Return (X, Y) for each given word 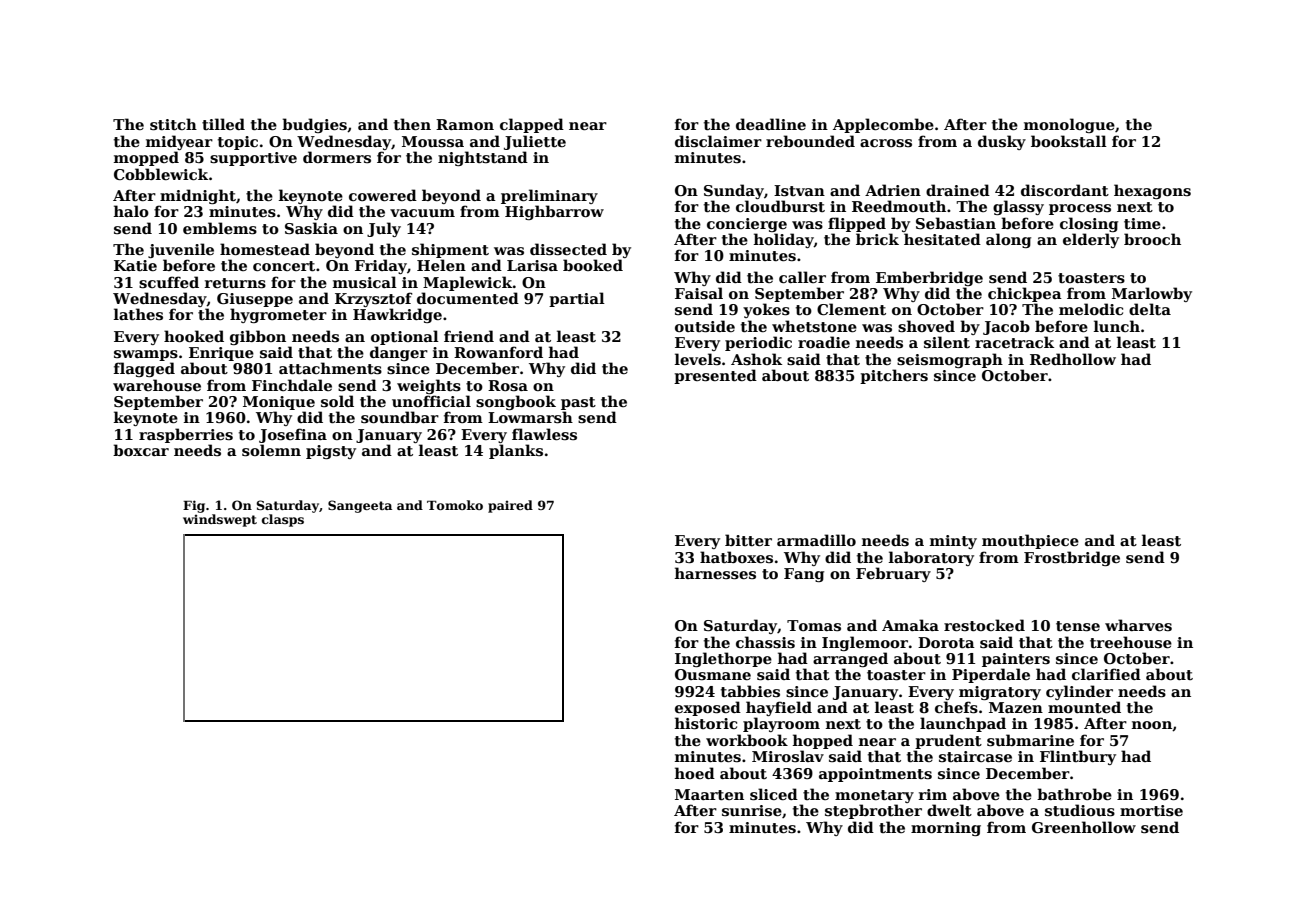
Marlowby (1152, 294)
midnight (198, 196)
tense (1078, 626)
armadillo (816, 540)
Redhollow (1073, 359)
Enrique (221, 354)
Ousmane (713, 674)
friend (469, 336)
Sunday (734, 191)
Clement (851, 309)
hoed (695, 773)
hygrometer (278, 315)
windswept (220, 520)
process (1080, 209)
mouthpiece (1030, 541)
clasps (283, 520)
